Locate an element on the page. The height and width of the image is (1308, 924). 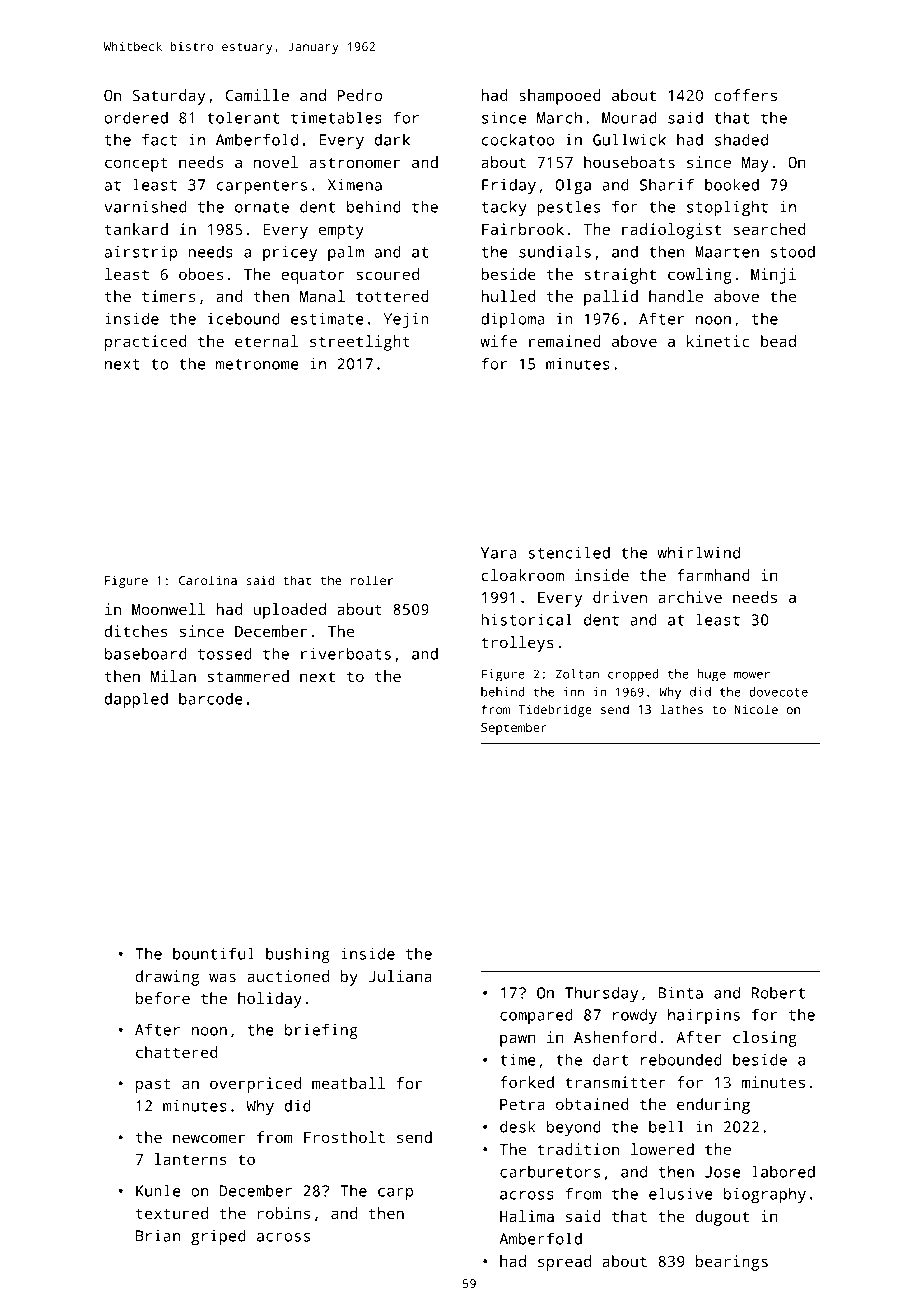
Saturday is located at coordinates (169, 97).
